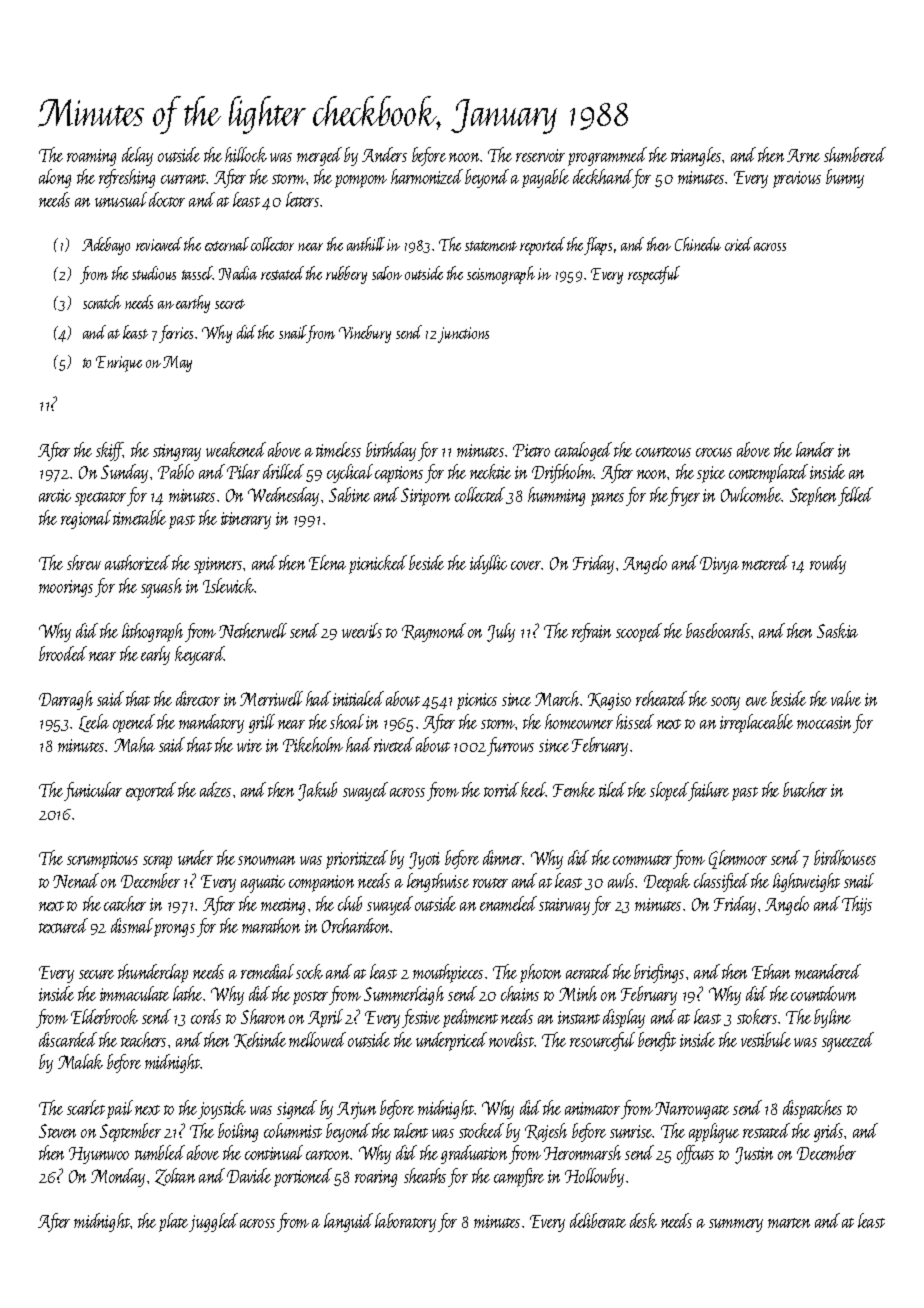 Image resolution: width=924 pixels, height=1308 pixels. What do you see at coordinates (828, 1132) in the screenshot?
I see `grids` at bounding box center [828, 1132].
